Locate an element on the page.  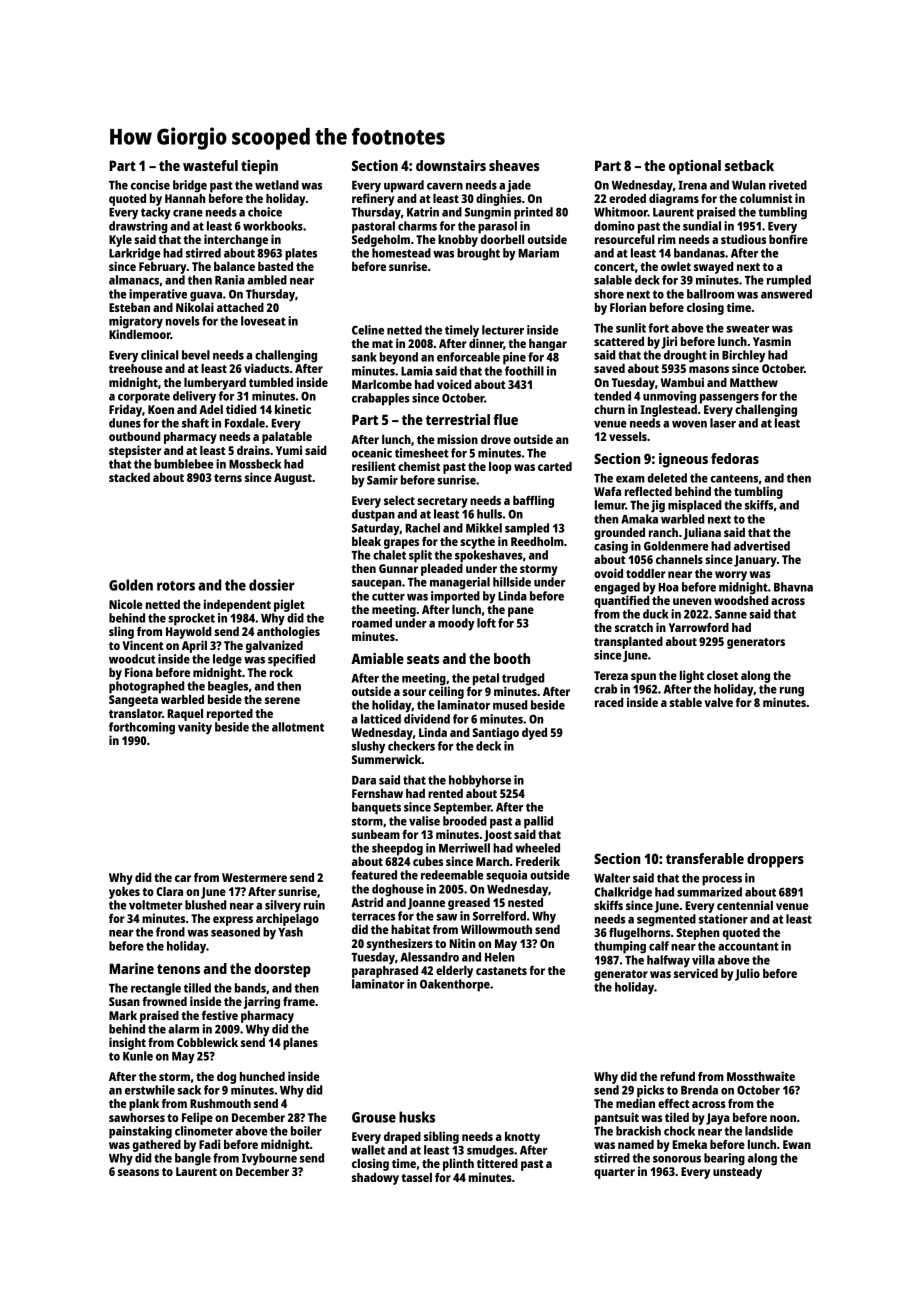
scythe is located at coordinates (477, 543).
